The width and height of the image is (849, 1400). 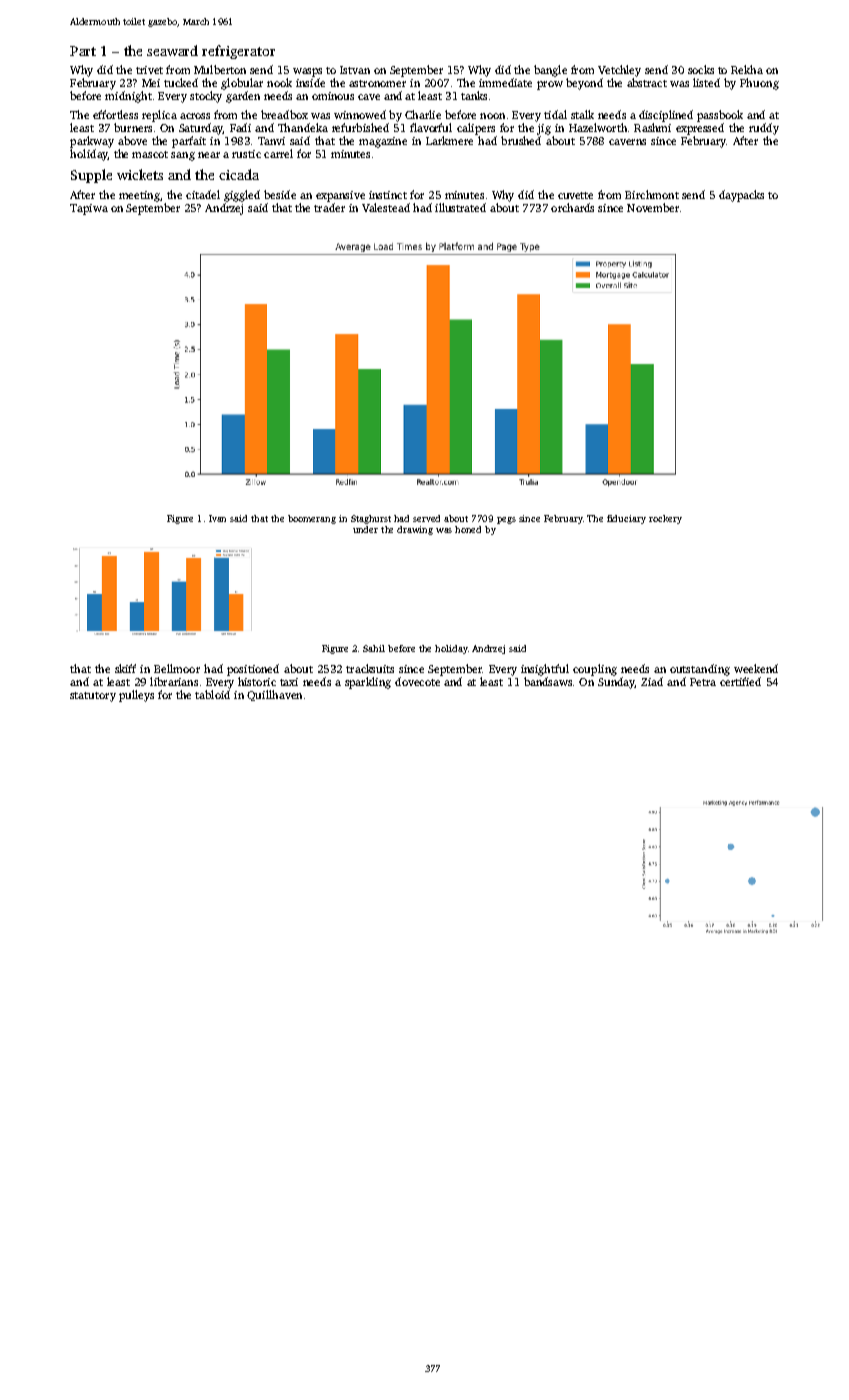 I want to click on served, so click(x=426, y=518).
